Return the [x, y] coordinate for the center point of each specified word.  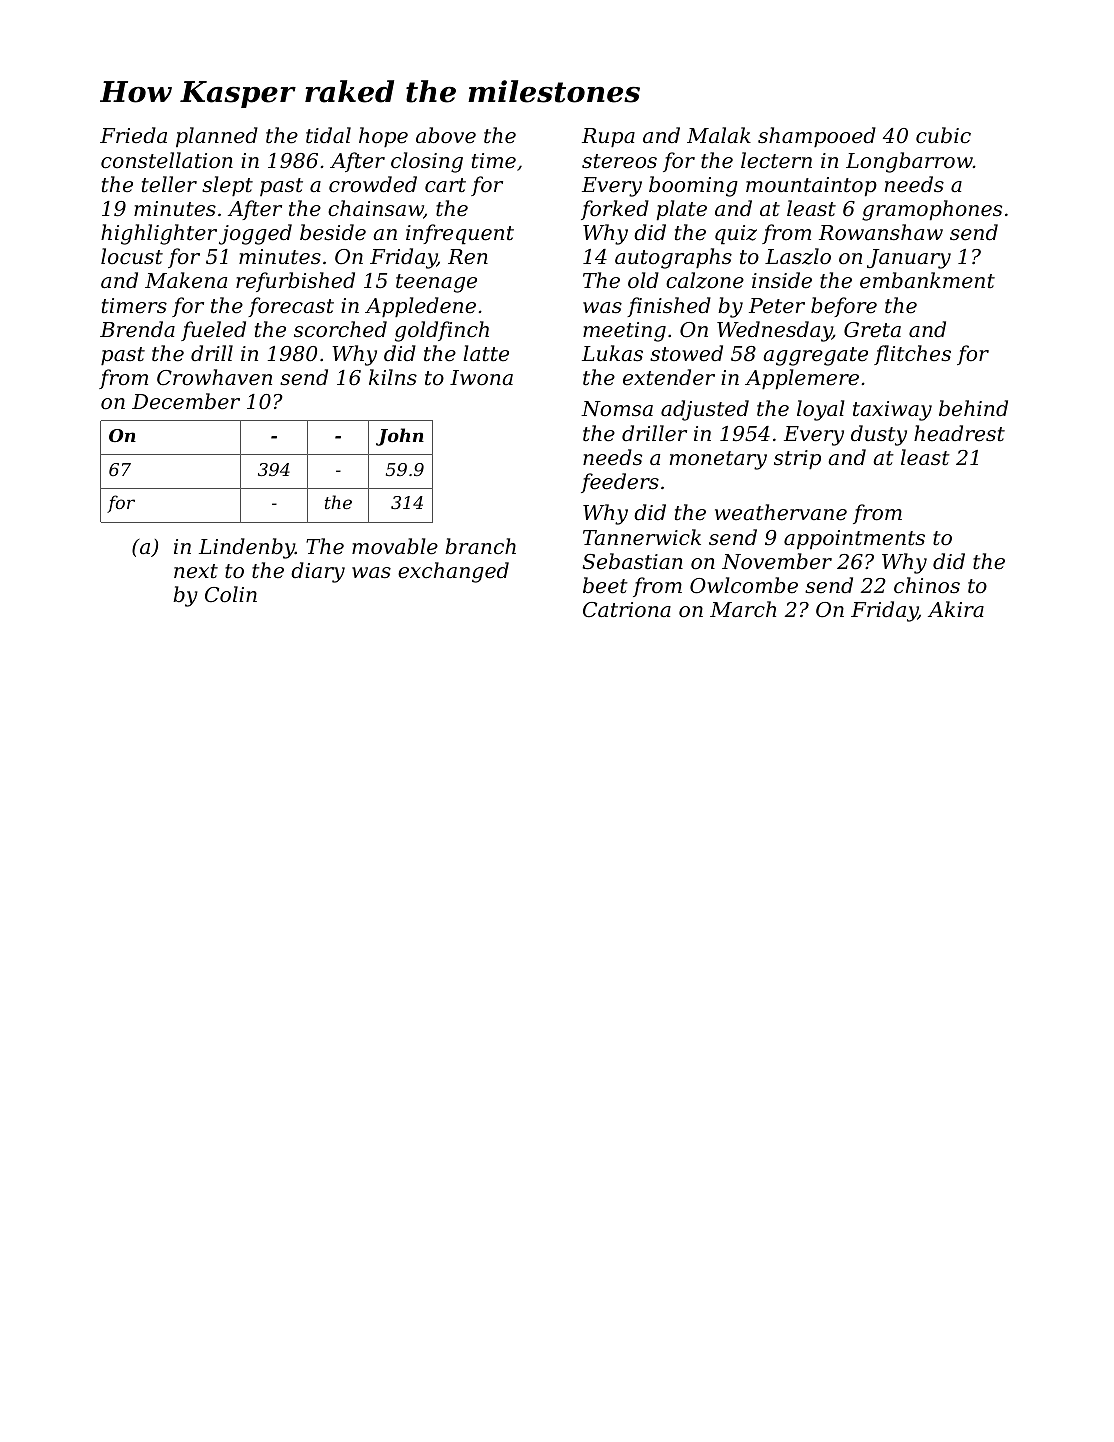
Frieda [133, 135]
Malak [719, 135]
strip [797, 460]
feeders [620, 483]
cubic [943, 135]
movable [395, 546]
